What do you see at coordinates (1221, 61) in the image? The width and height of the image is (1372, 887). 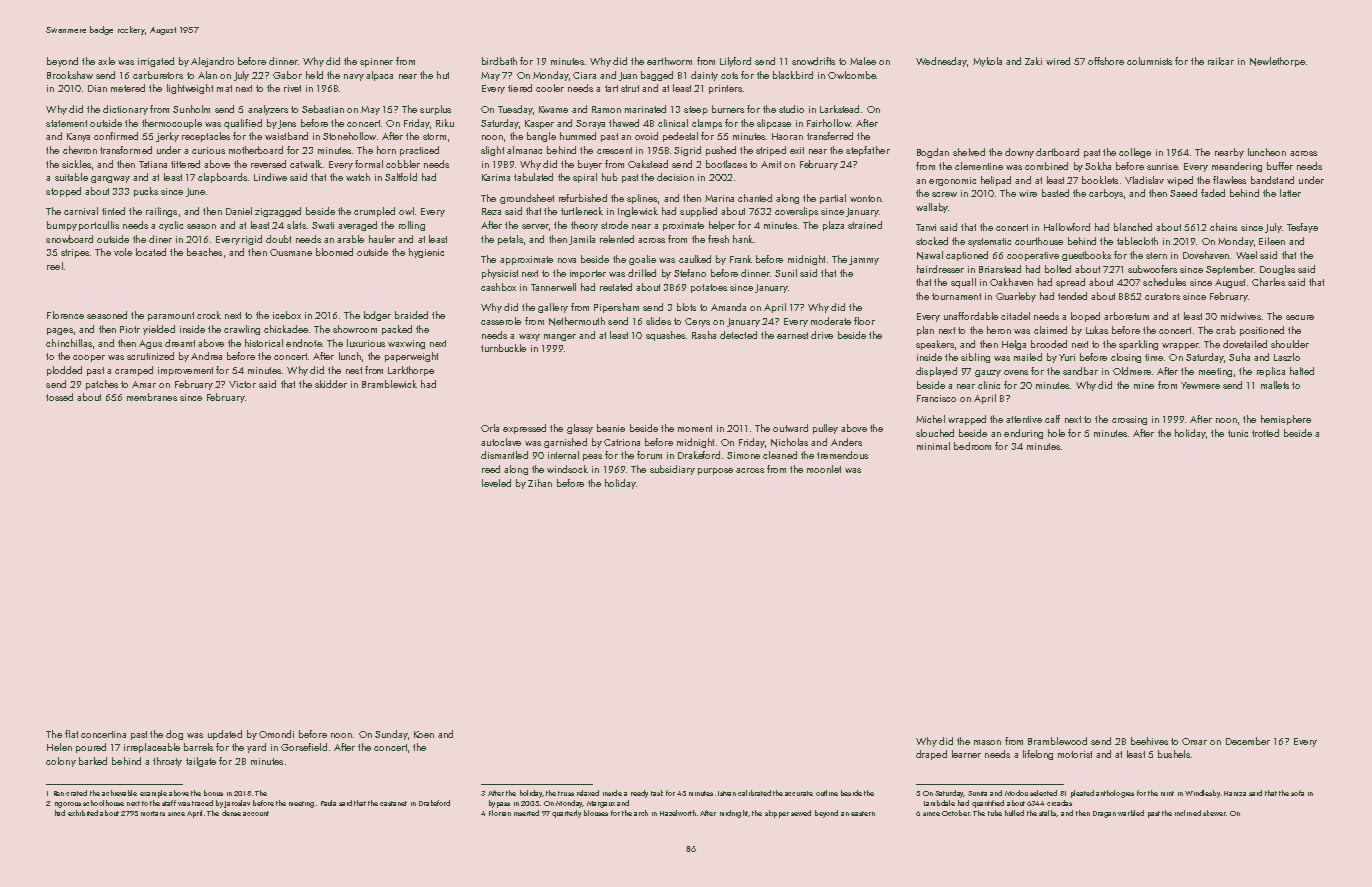 I see `railcar` at bounding box center [1221, 61].
